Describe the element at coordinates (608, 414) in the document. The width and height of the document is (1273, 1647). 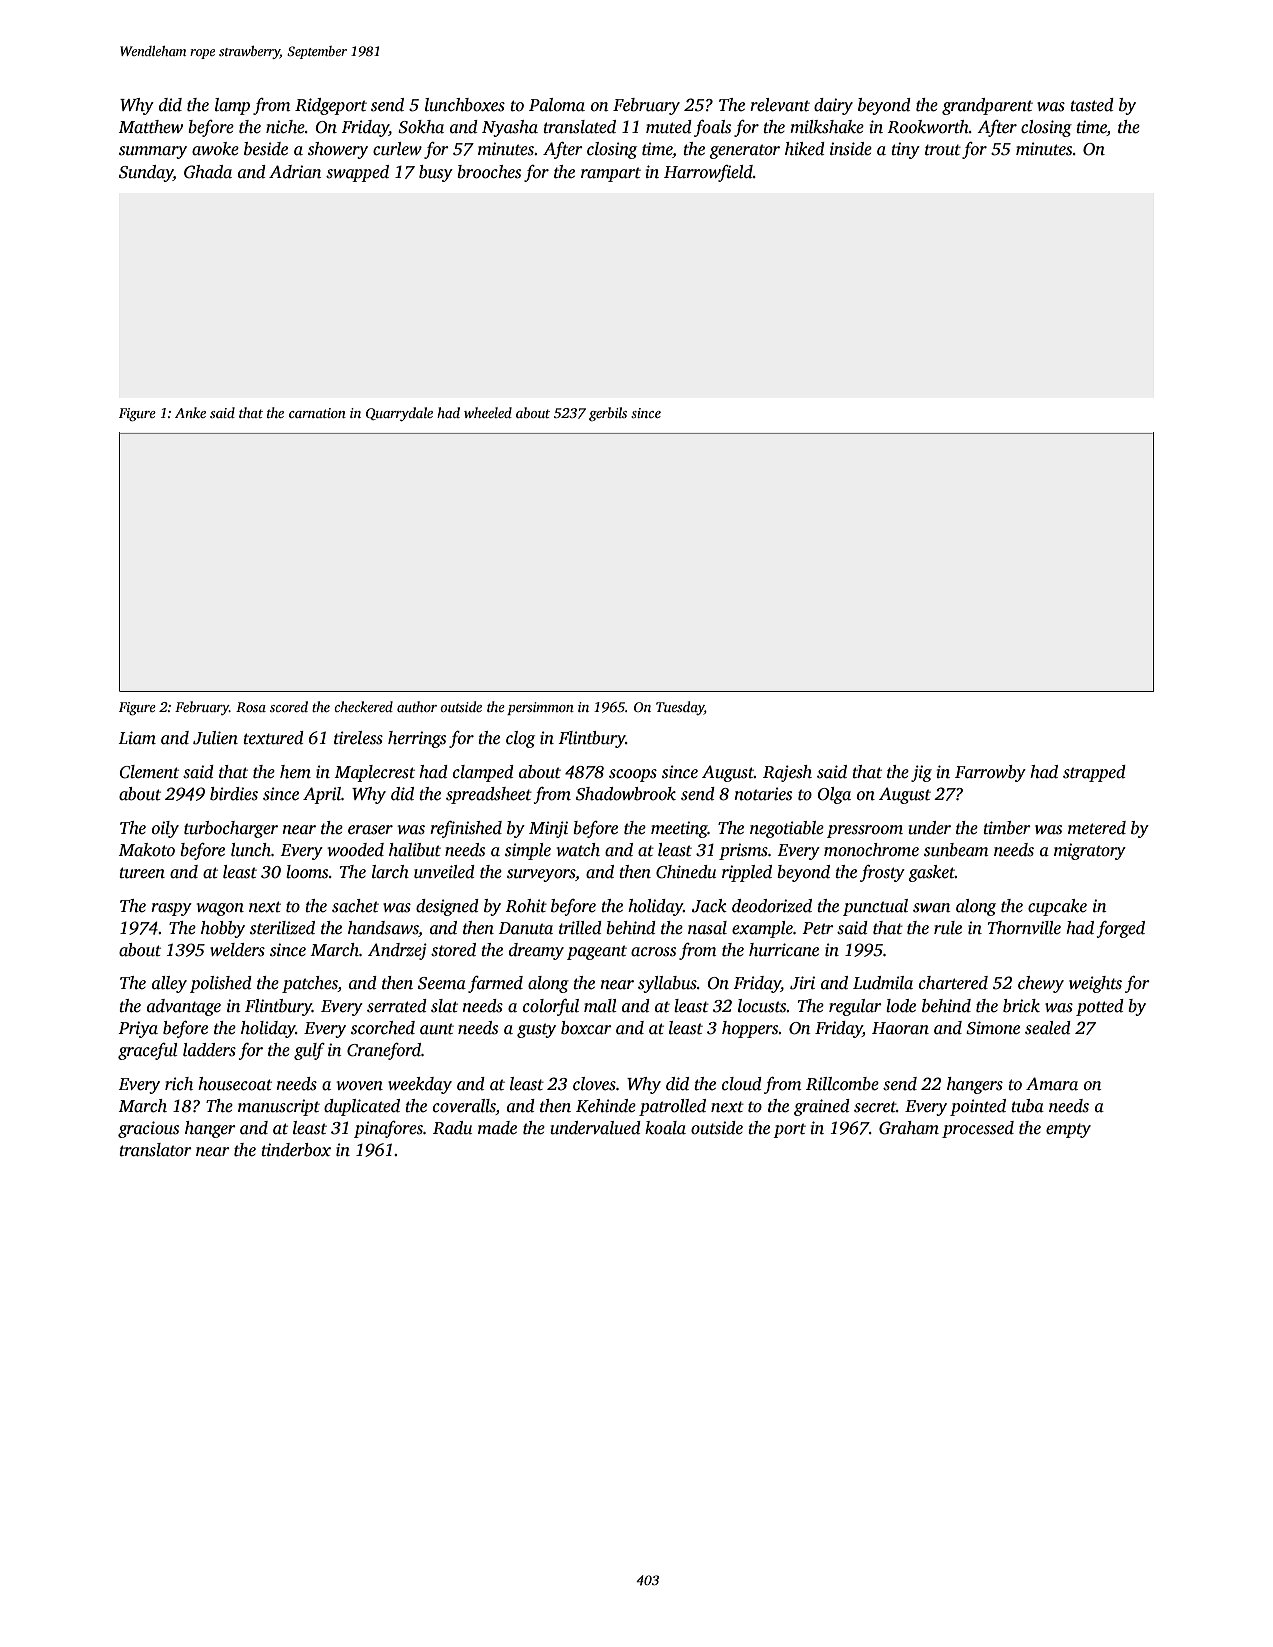
I see `gerbils` at that location.
